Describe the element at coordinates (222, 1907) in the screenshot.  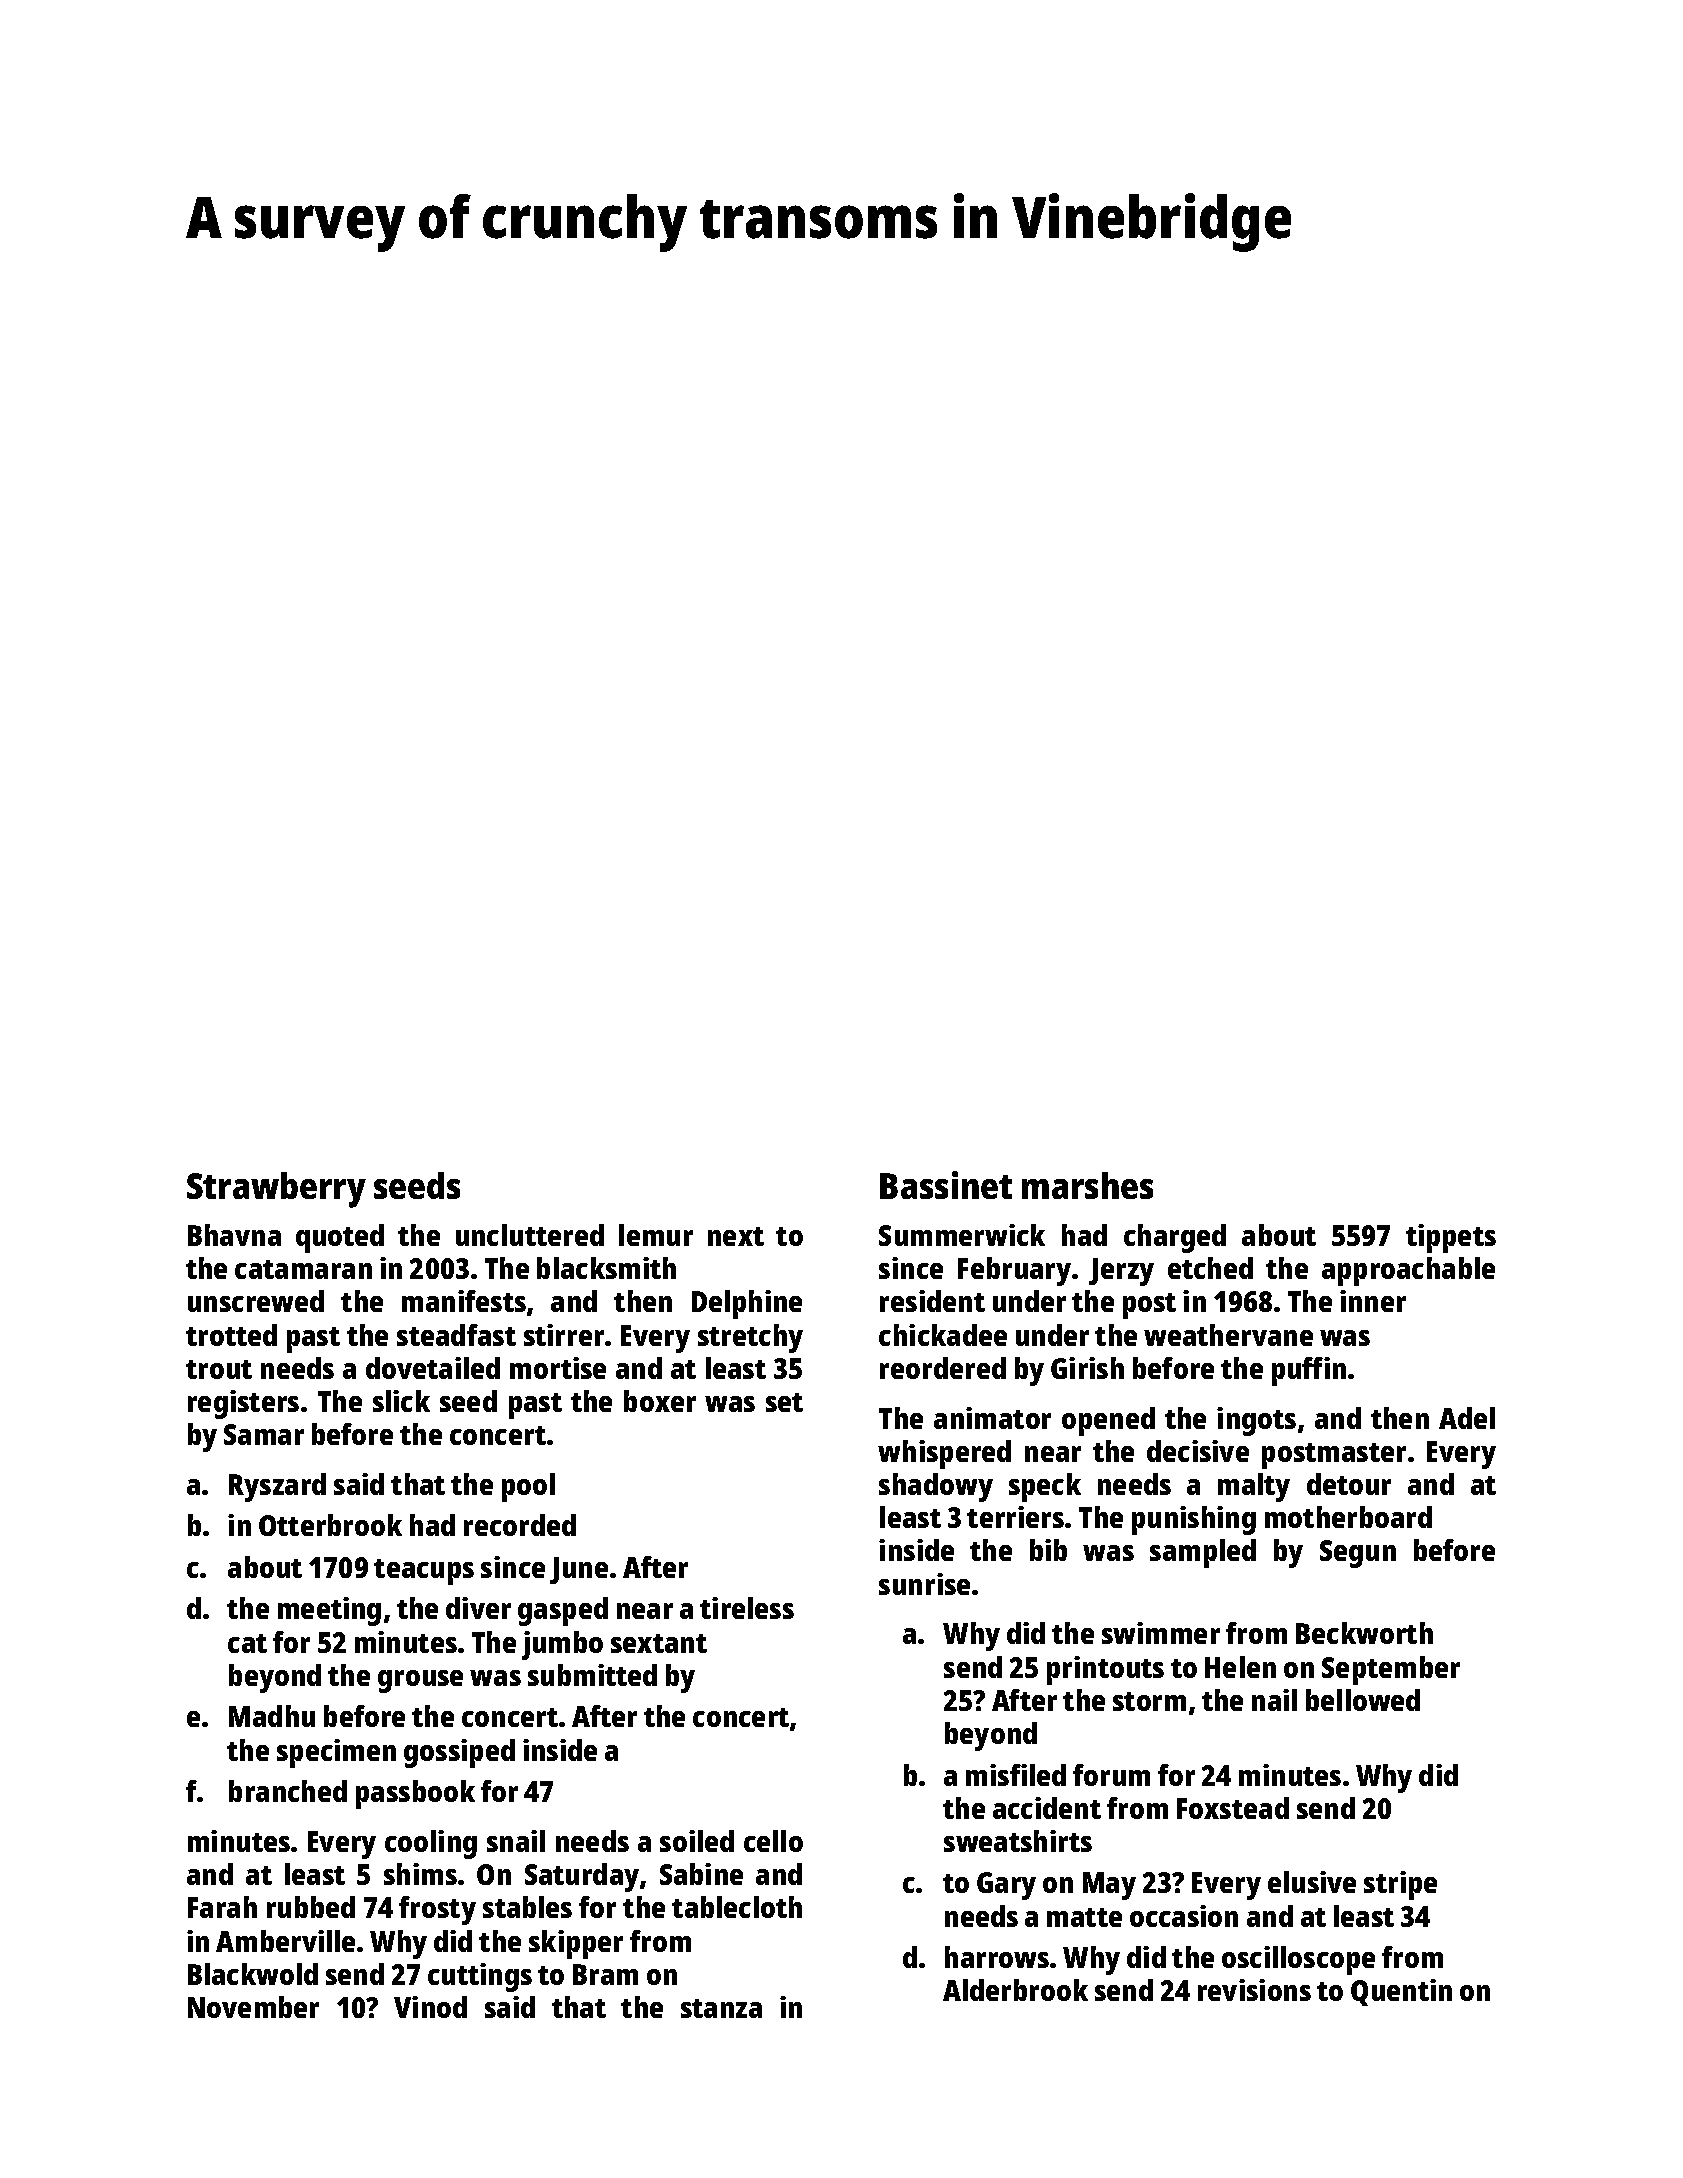
I see `Farah` at that location.
